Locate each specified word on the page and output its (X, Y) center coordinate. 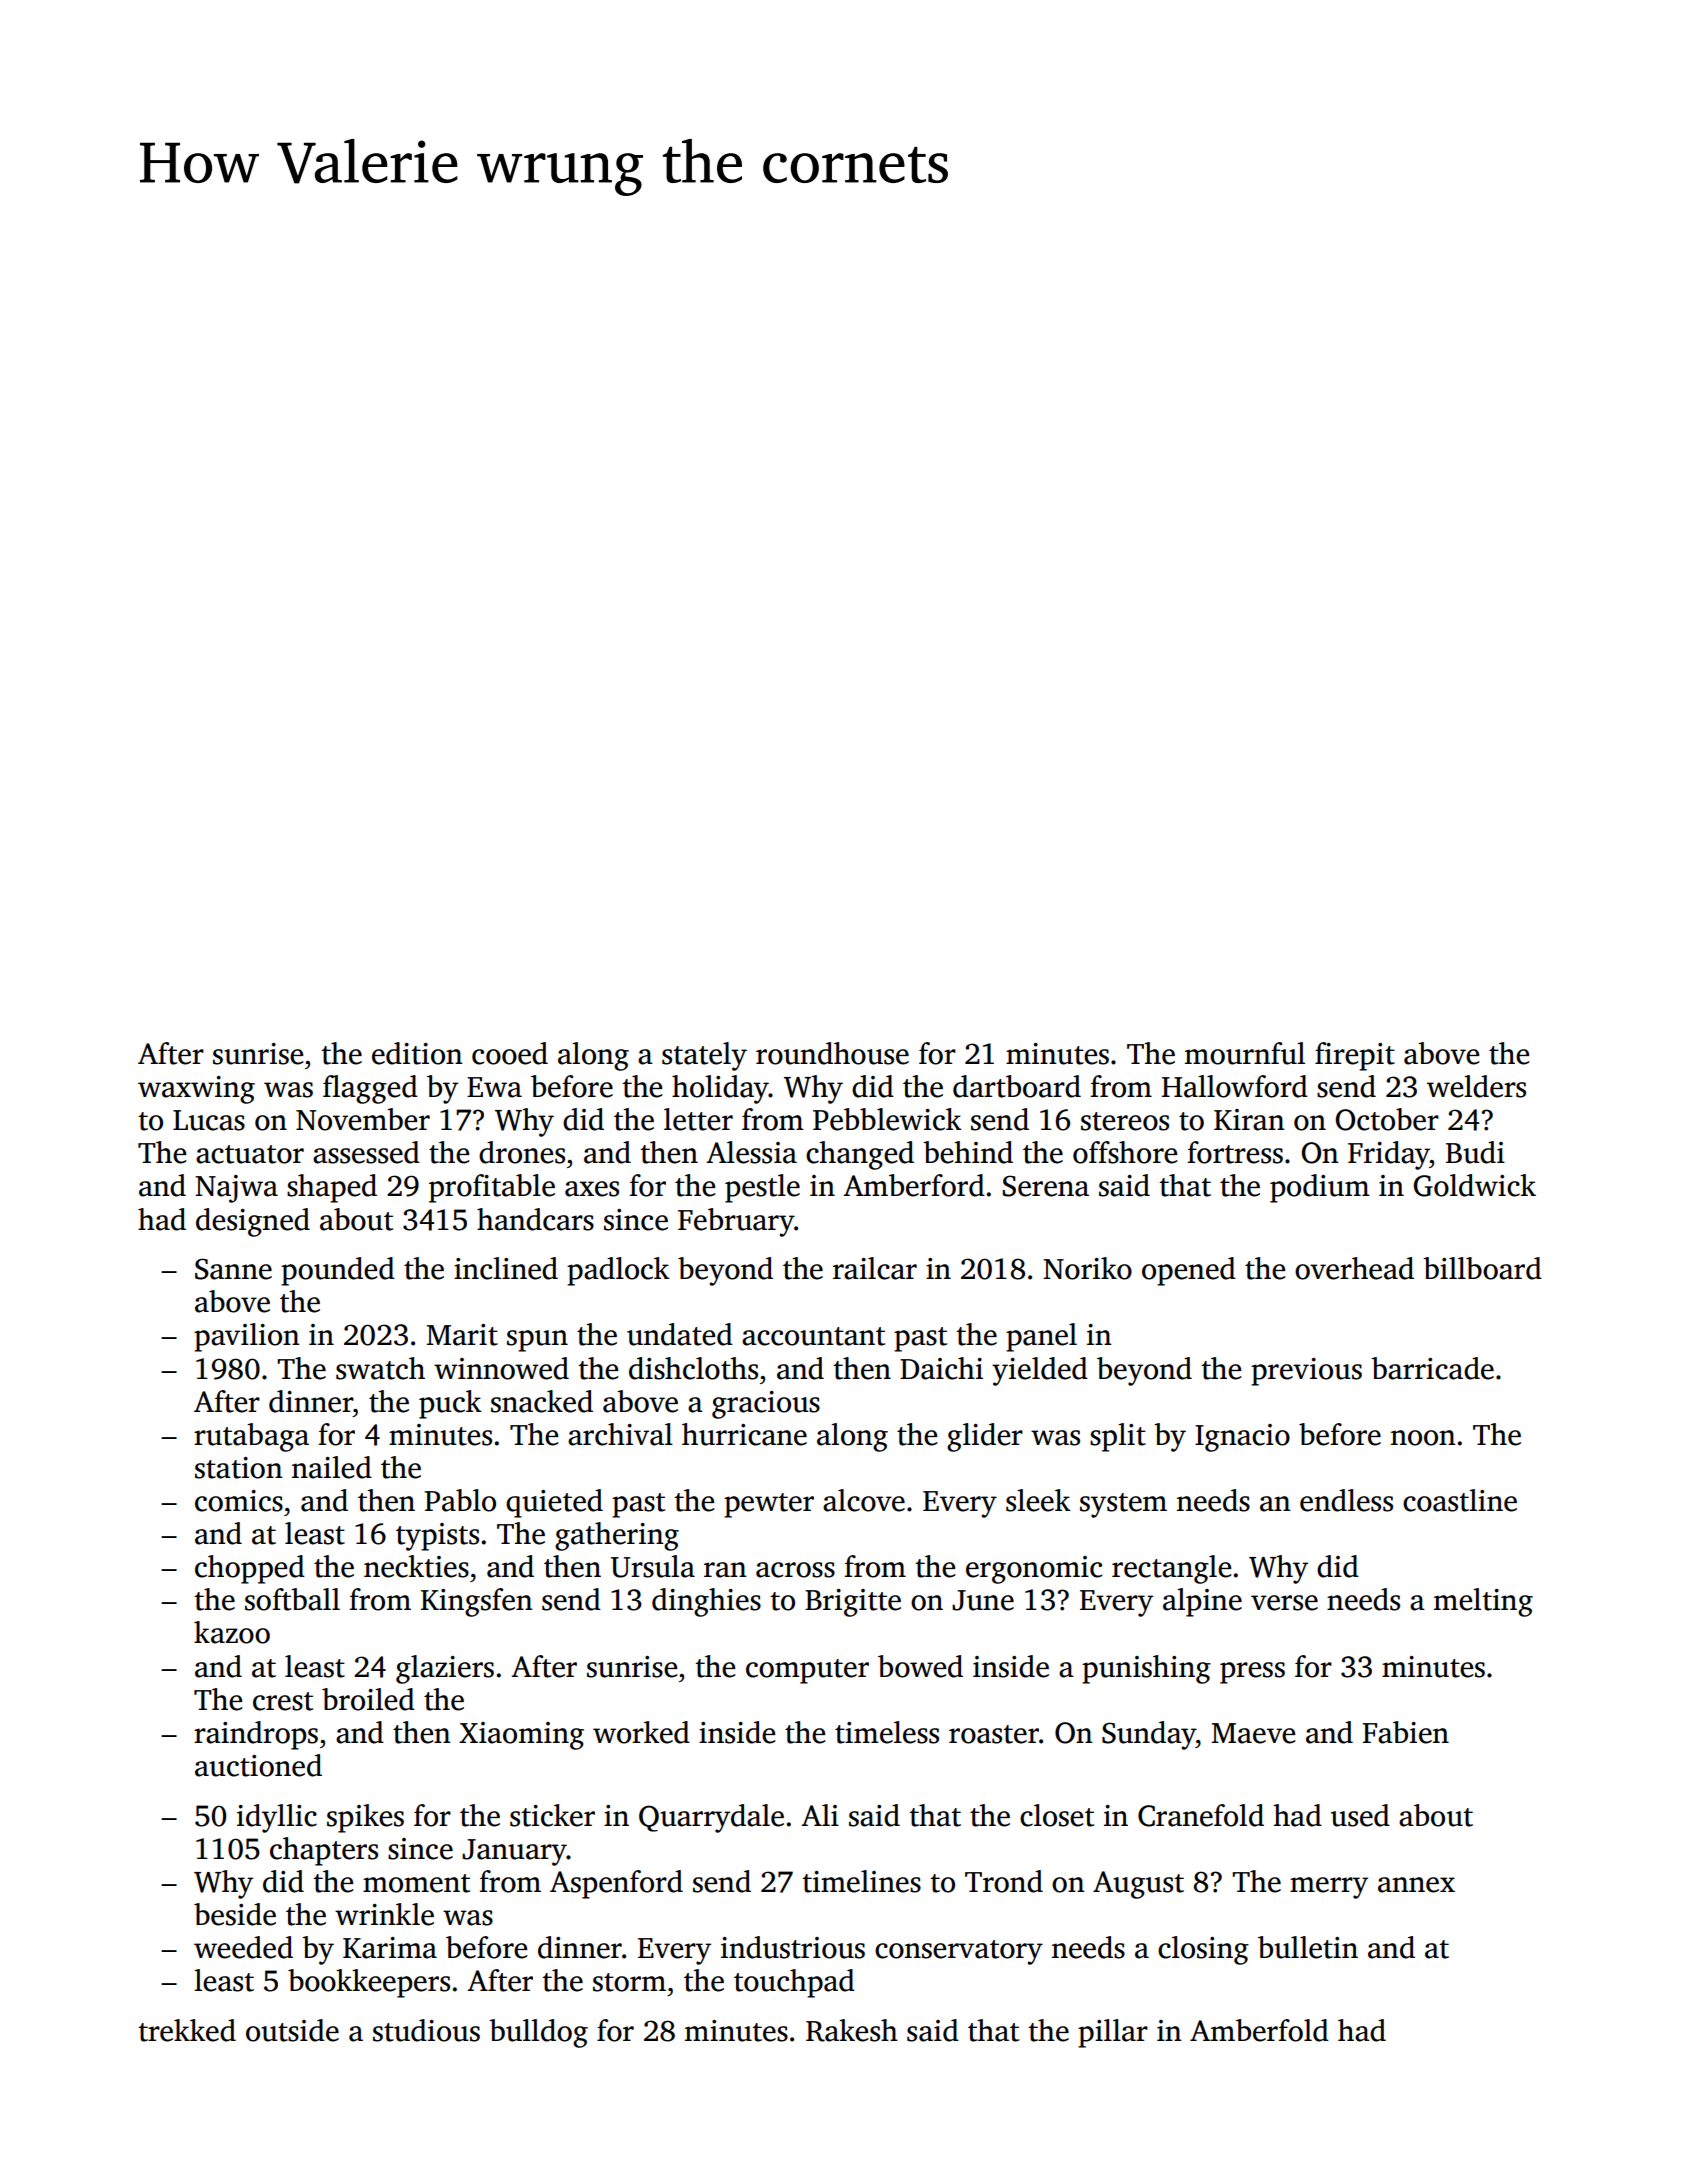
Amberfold (1259, 2030)
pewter (769, 1505)
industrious (793, 1947)
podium (1319, 1188)
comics (239, 1501)
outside (292, 2030)
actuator (250, 1154)
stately (704, 1056)
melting (1483, 1602)
